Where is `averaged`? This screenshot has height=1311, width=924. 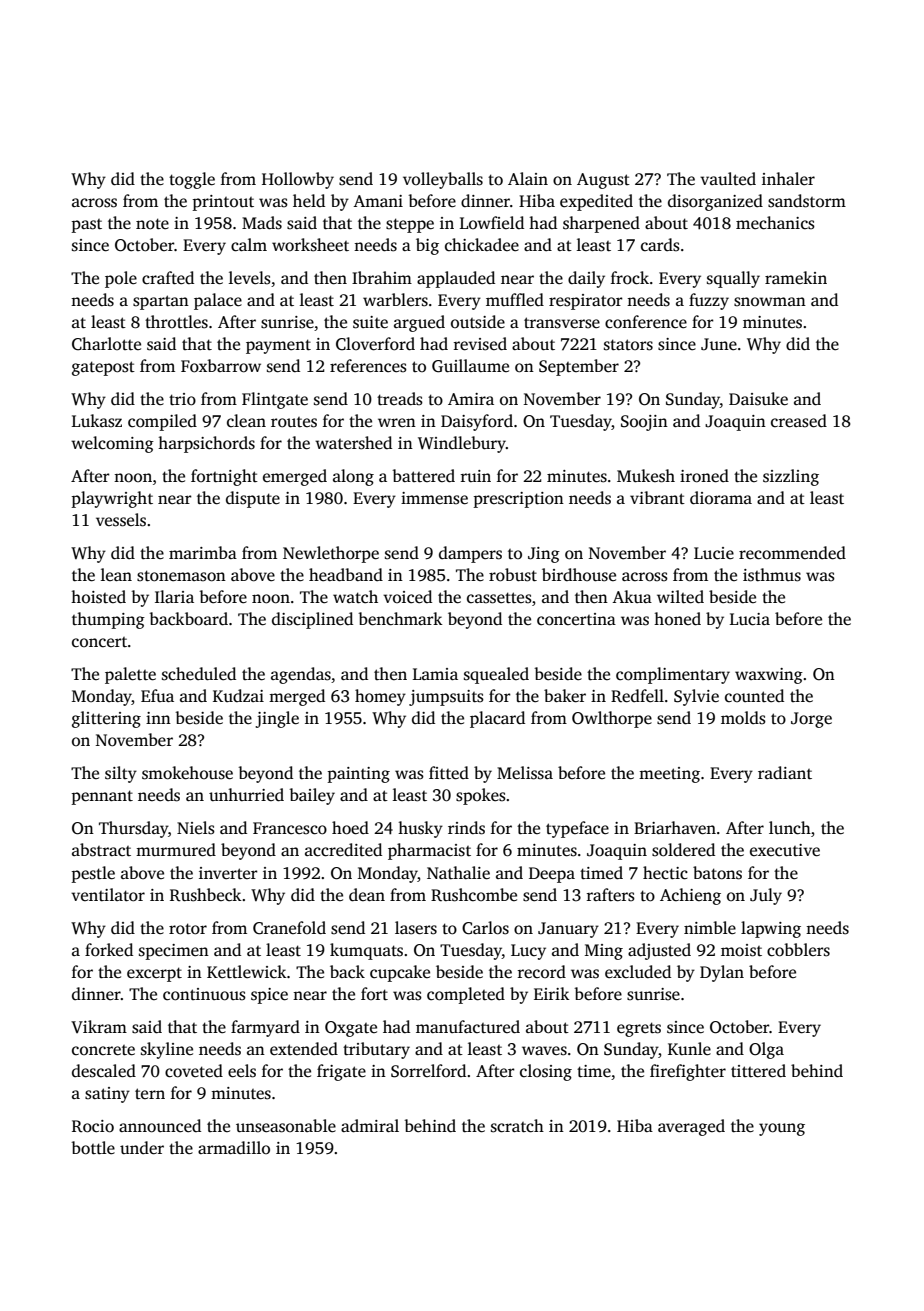 averaged is located at coordinates (691, 1127).
